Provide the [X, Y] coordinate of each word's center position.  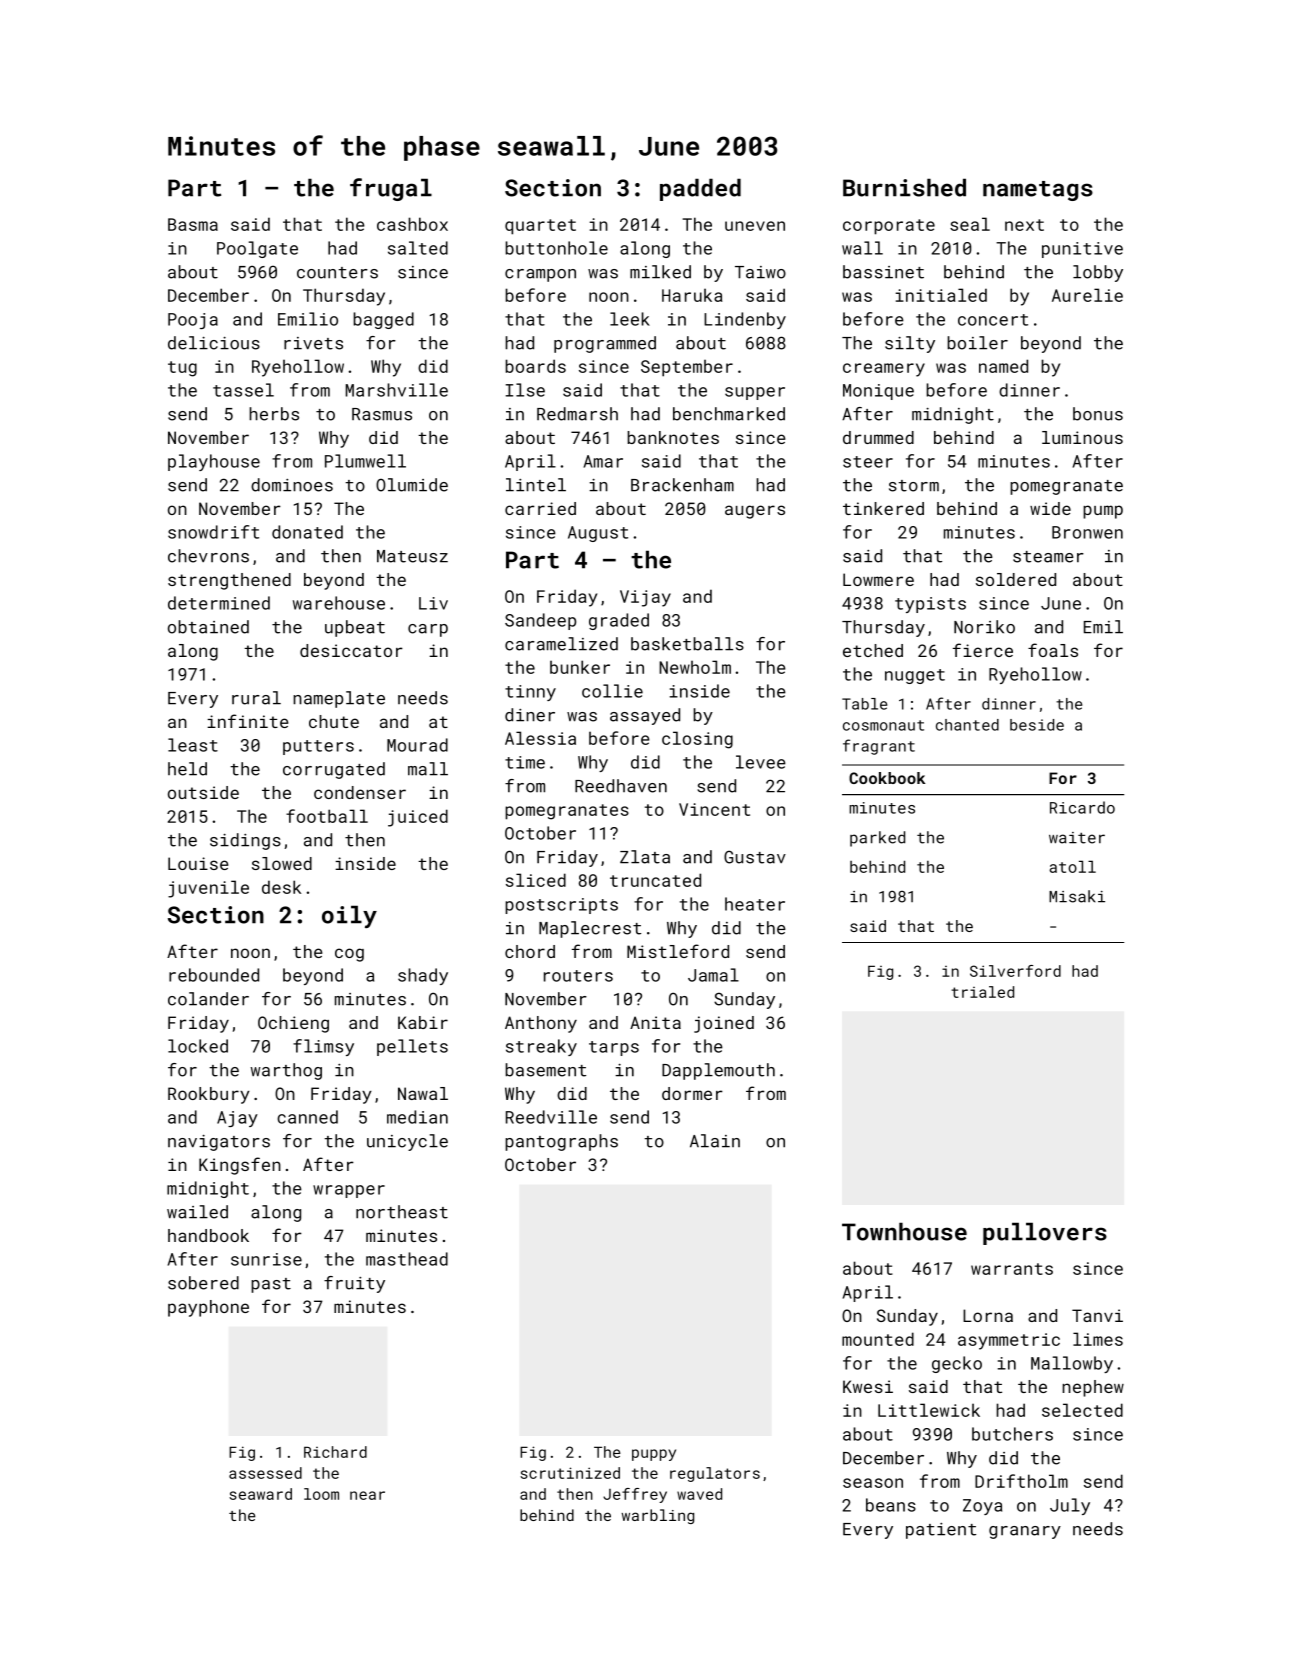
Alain [715, 1141]
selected [1082, 1410]
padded [700, 189]
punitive [1082, 250]
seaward [260, 1494]
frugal [391, 189]
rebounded [214, 975]
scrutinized [570, 1473]
